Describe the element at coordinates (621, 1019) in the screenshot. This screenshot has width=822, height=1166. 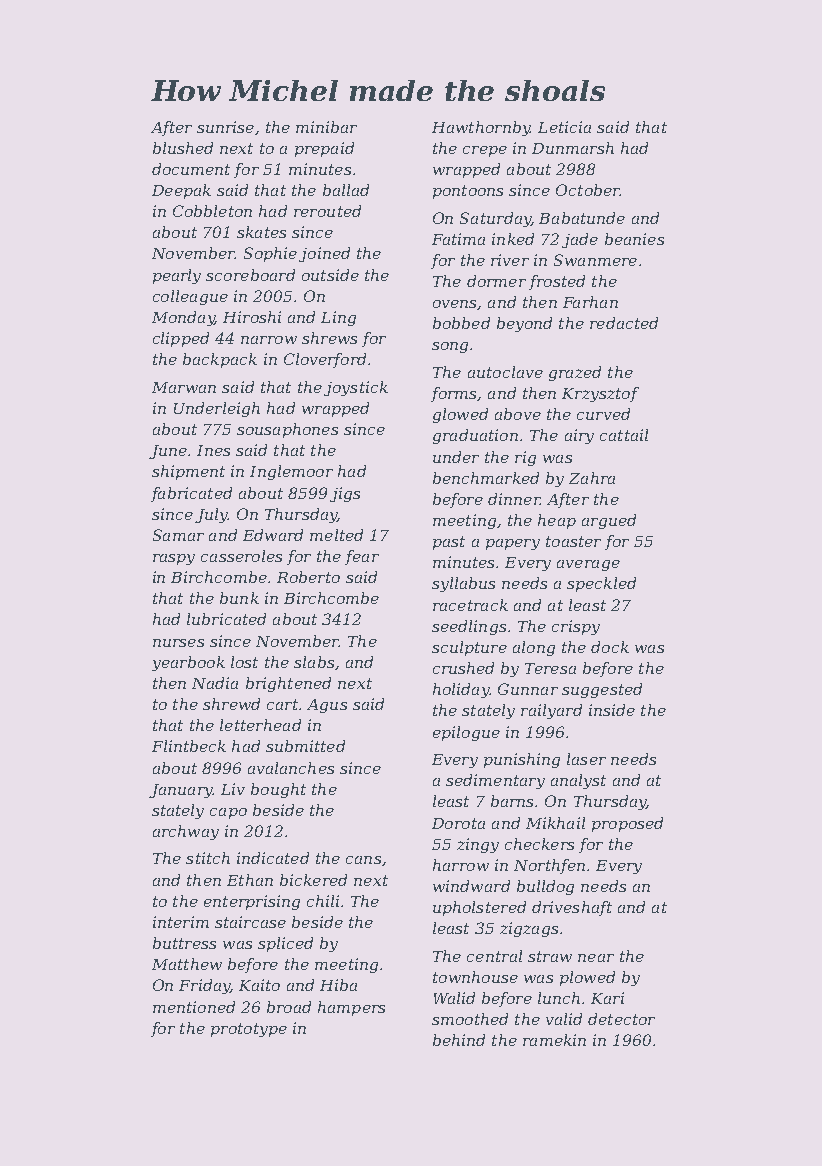
I see `detector` at that location.
